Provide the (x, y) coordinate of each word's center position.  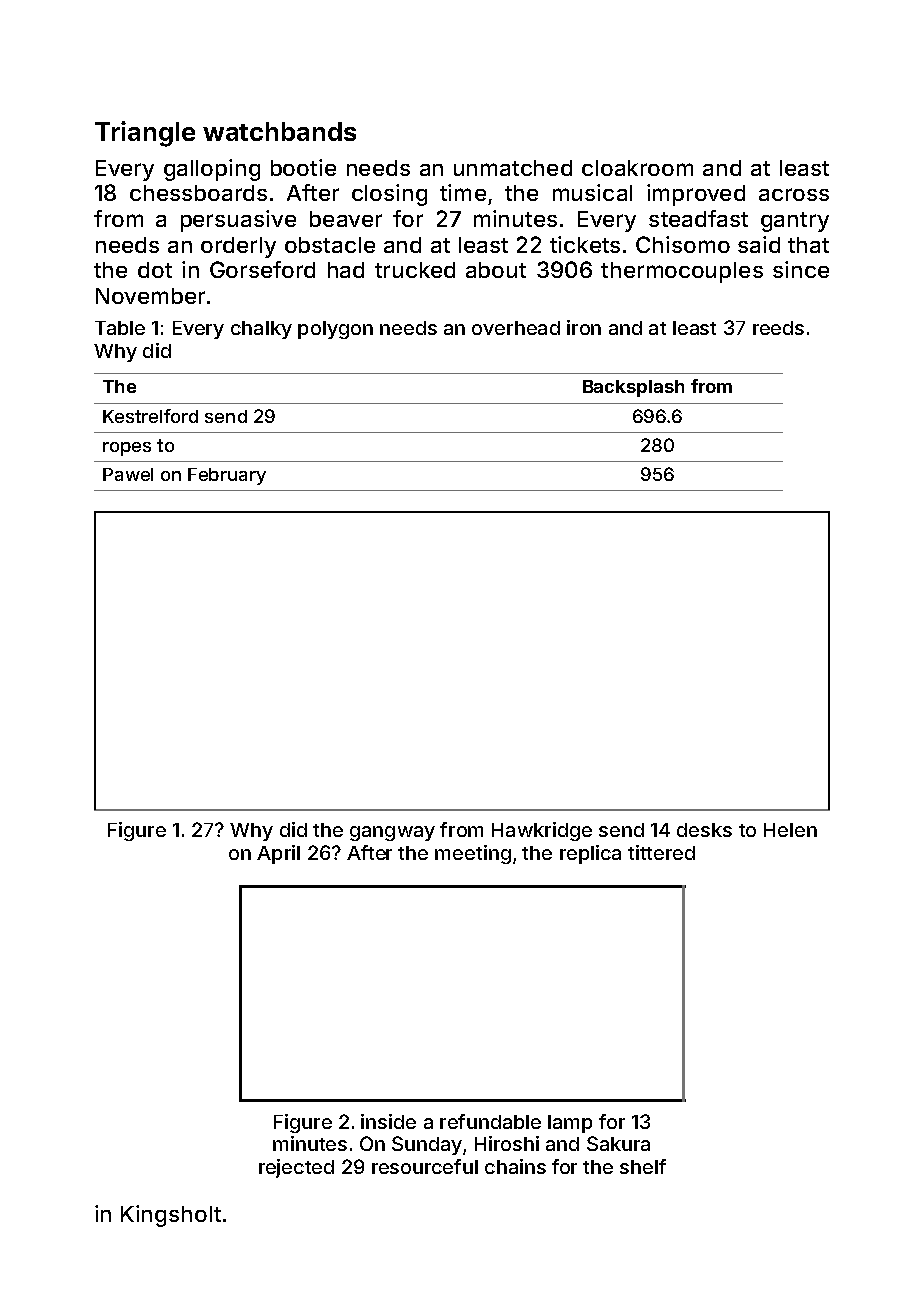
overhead (516, 328)
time (463, 192)
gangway (392, 833)
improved (696, 195)
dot (155, 270)
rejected (296, 1168)
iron (584, 327)
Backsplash (633, 388)
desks (704, 830)
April (278, 854)
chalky (261, 330)
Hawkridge (542, 831)
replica (590, 854)
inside (388, 1121)
